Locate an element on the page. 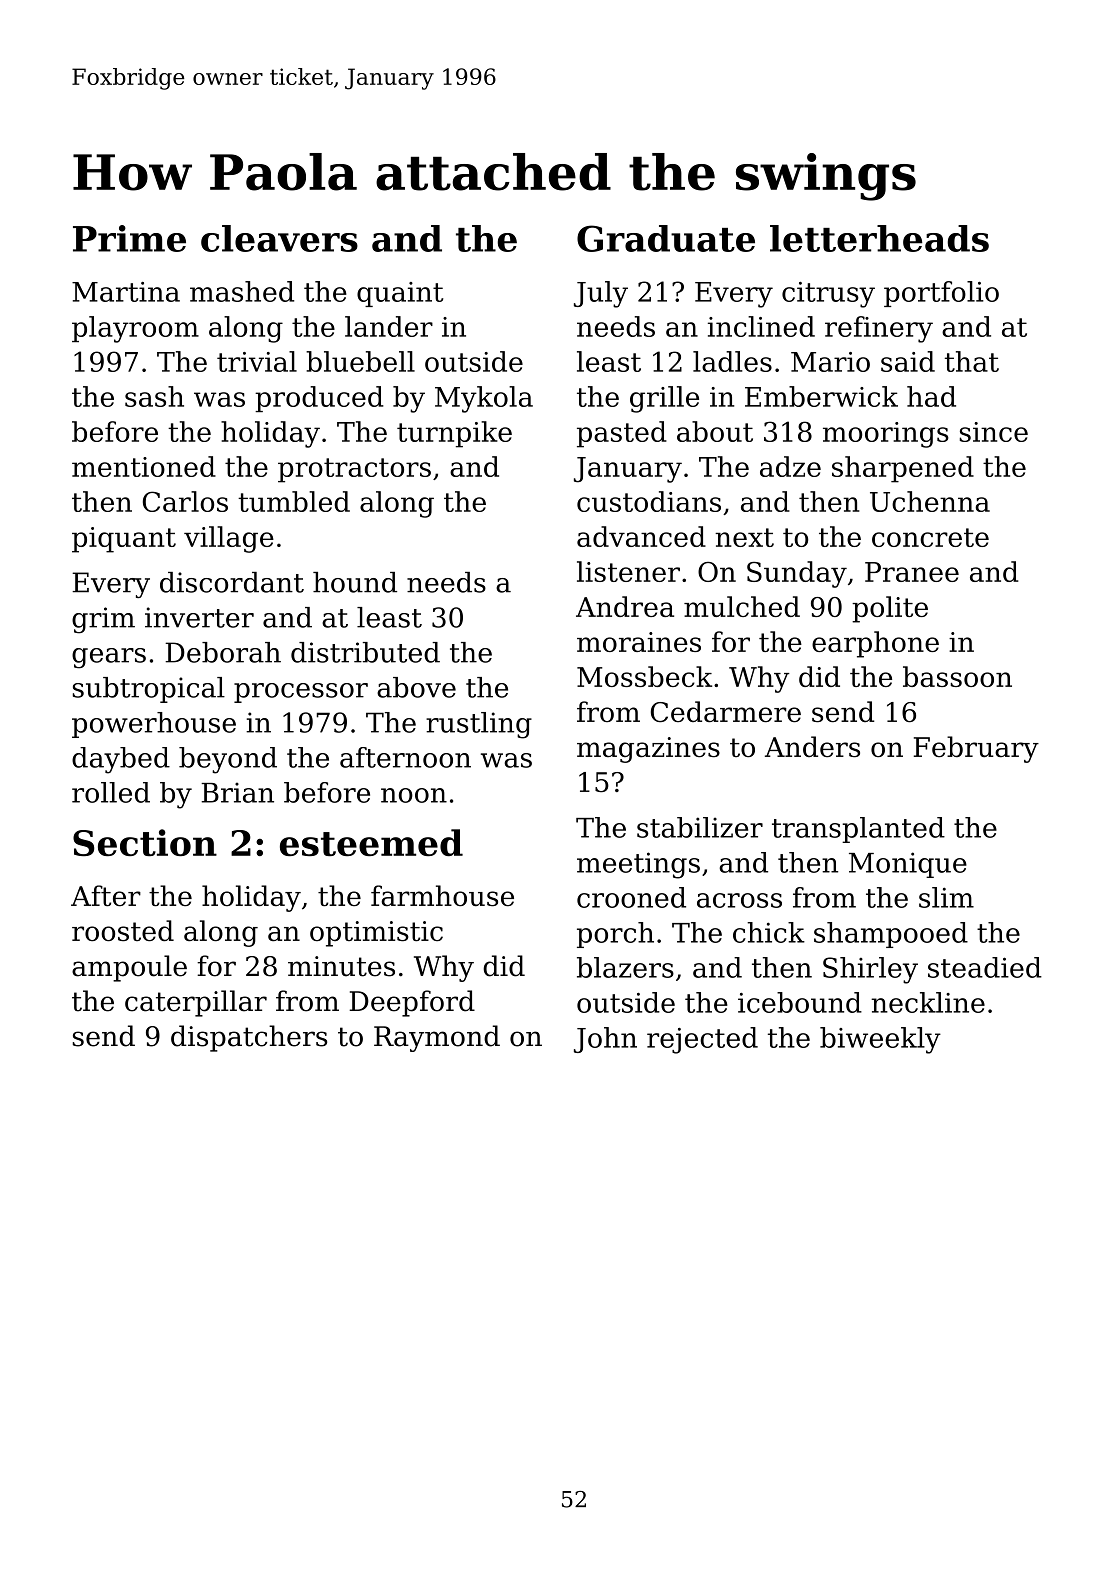 This document has width=1120, height=1591. Emberwick is located at coordinates (821, 396).
